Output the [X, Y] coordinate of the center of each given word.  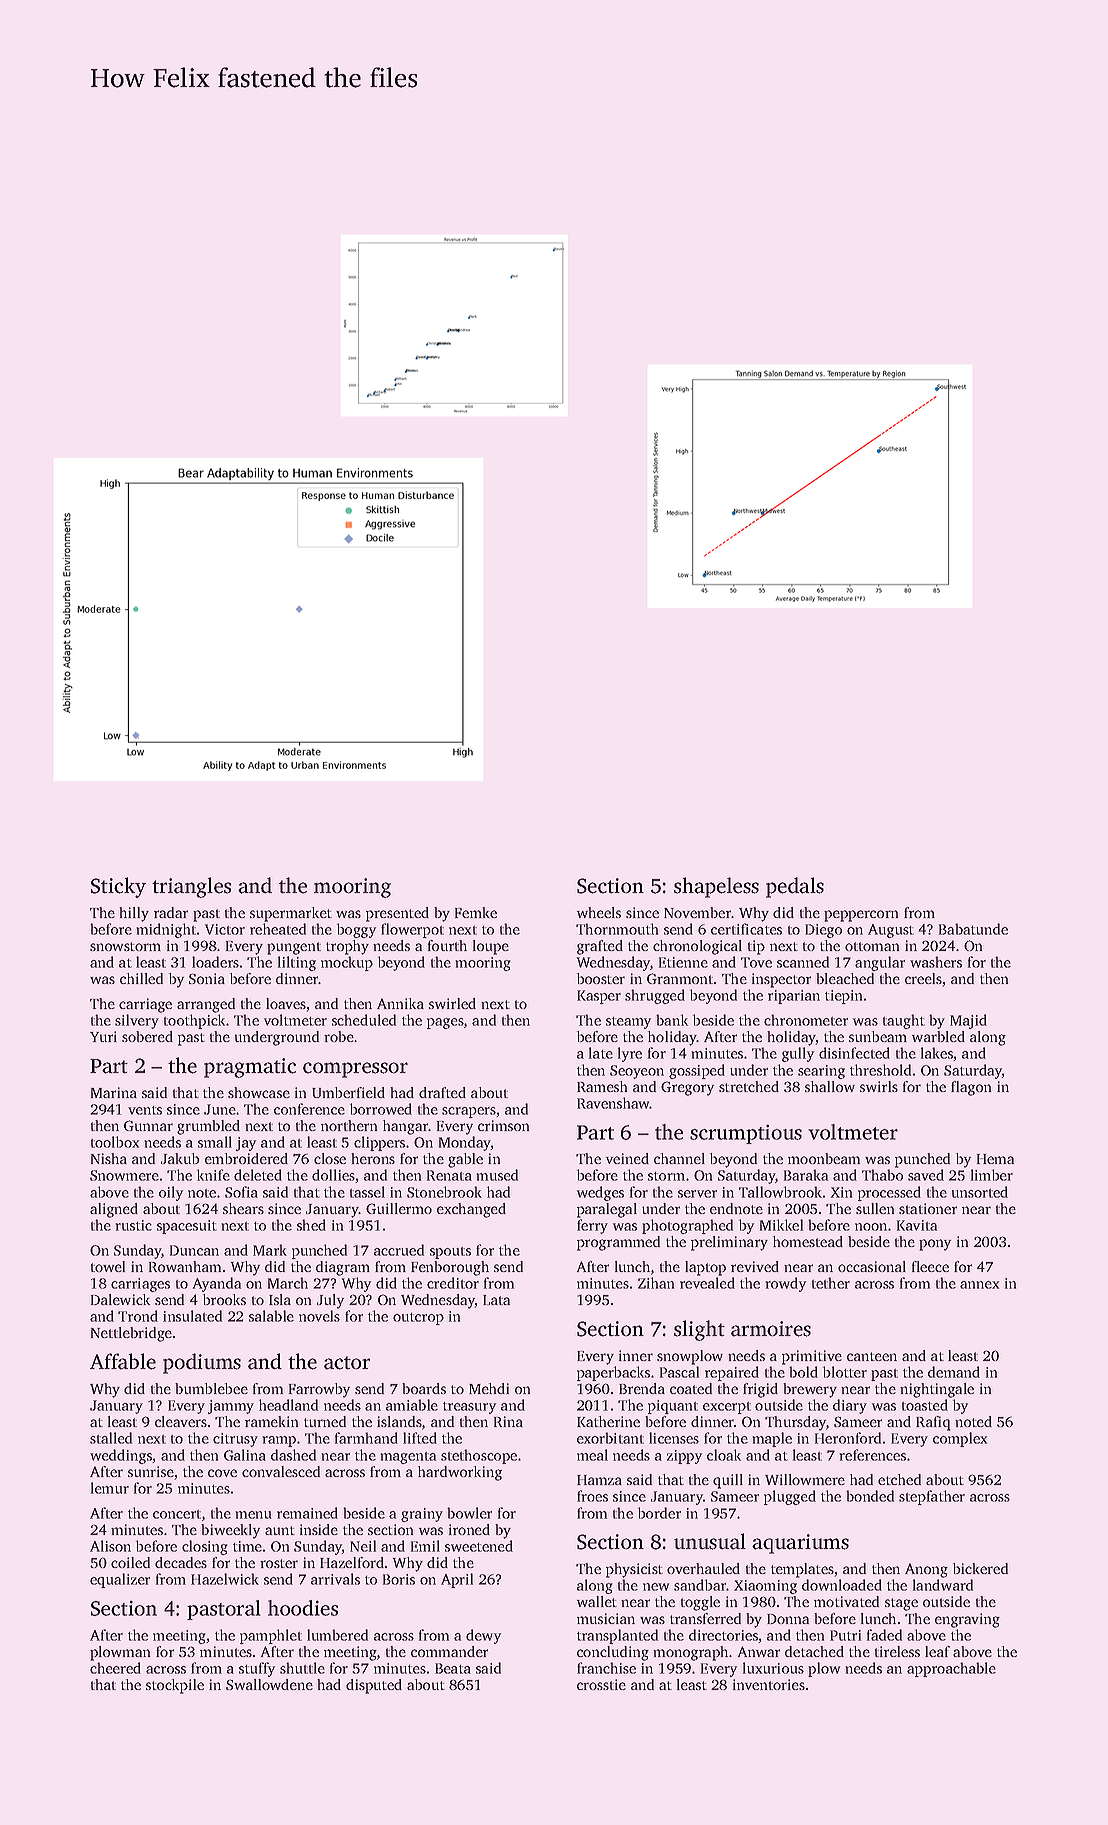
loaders [215, 962]
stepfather [932, 1497]
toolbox [115, 1142]
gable [465, 1160]
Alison [110, 1546]
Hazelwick [225, 1579]
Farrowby [319, 1390]
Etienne [683, 962]
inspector [781, 980]
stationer [928, 1208]
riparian [794, 997]
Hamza [599, 1480]
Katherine [608, 1421]
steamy [628, 1023]
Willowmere [805, 1479]
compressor [355, 1070]
